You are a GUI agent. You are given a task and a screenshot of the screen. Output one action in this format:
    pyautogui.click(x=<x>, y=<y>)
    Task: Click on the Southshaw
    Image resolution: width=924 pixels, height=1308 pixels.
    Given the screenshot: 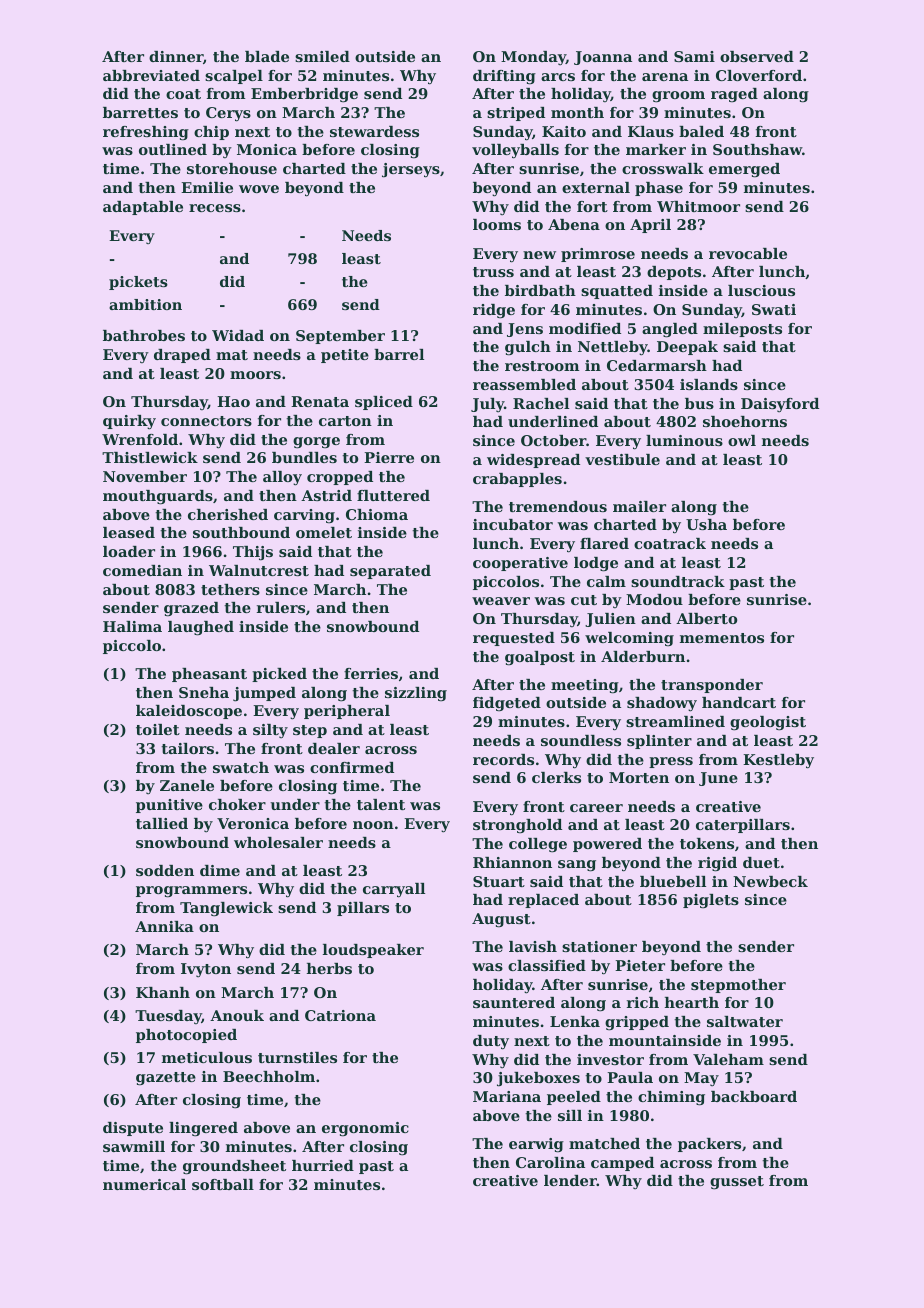 What is the action you would take?
    pyautogui.click(x=757, y=149)
